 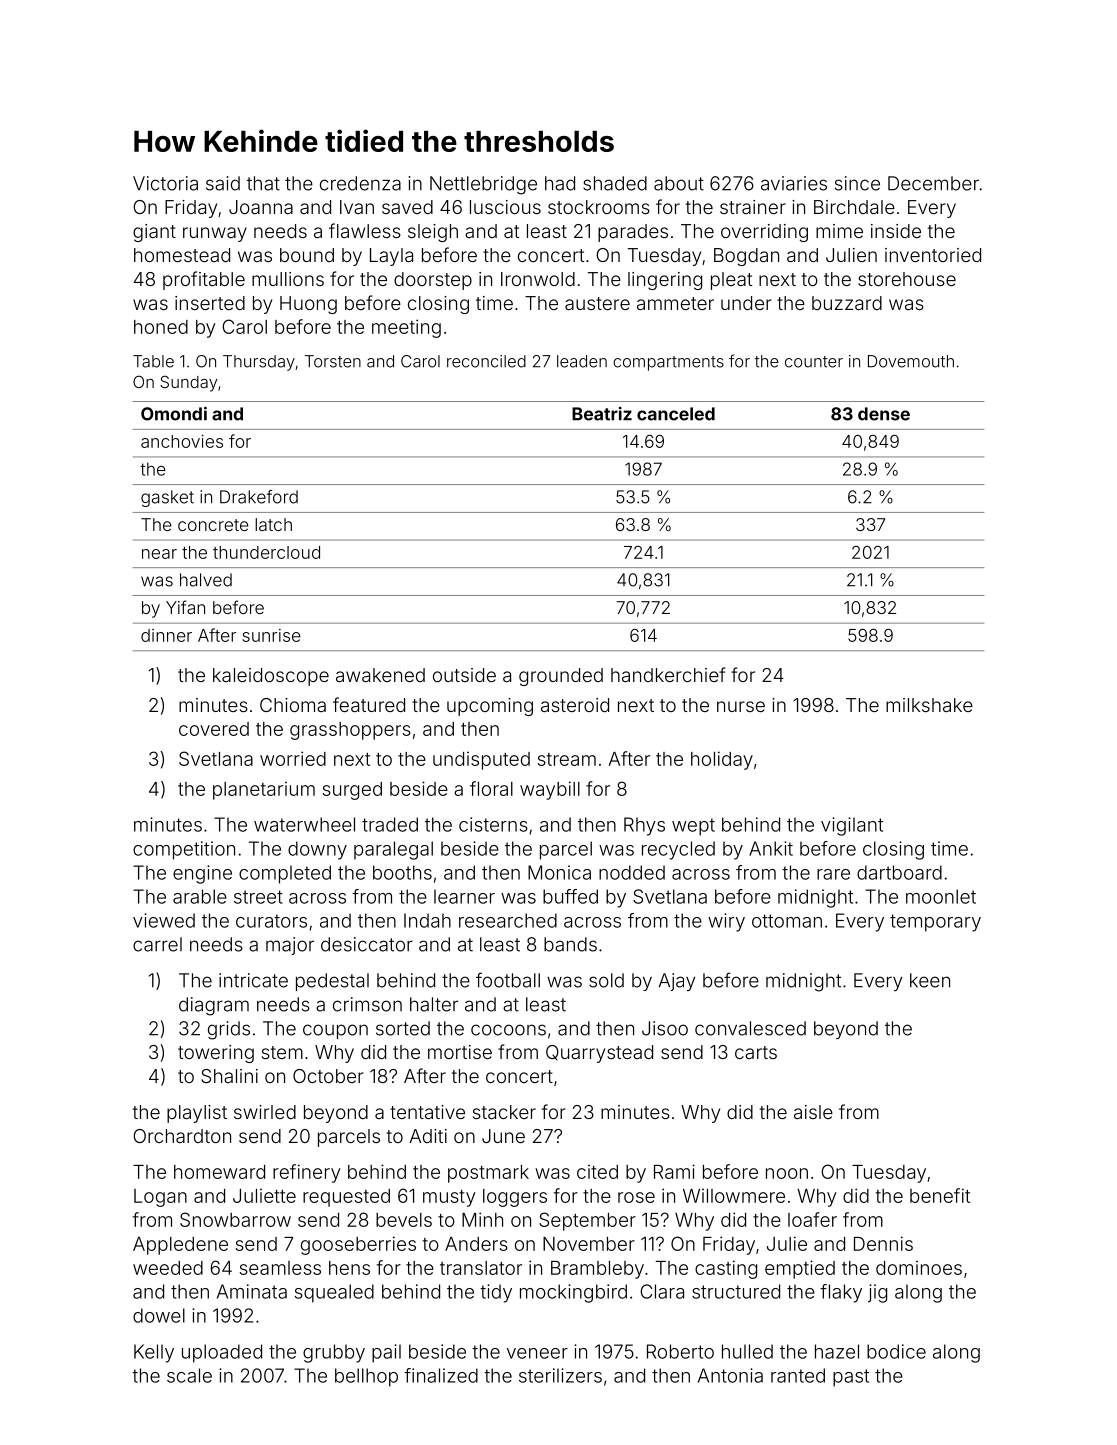 I want to click on counter, so click(x=814, y=362).
